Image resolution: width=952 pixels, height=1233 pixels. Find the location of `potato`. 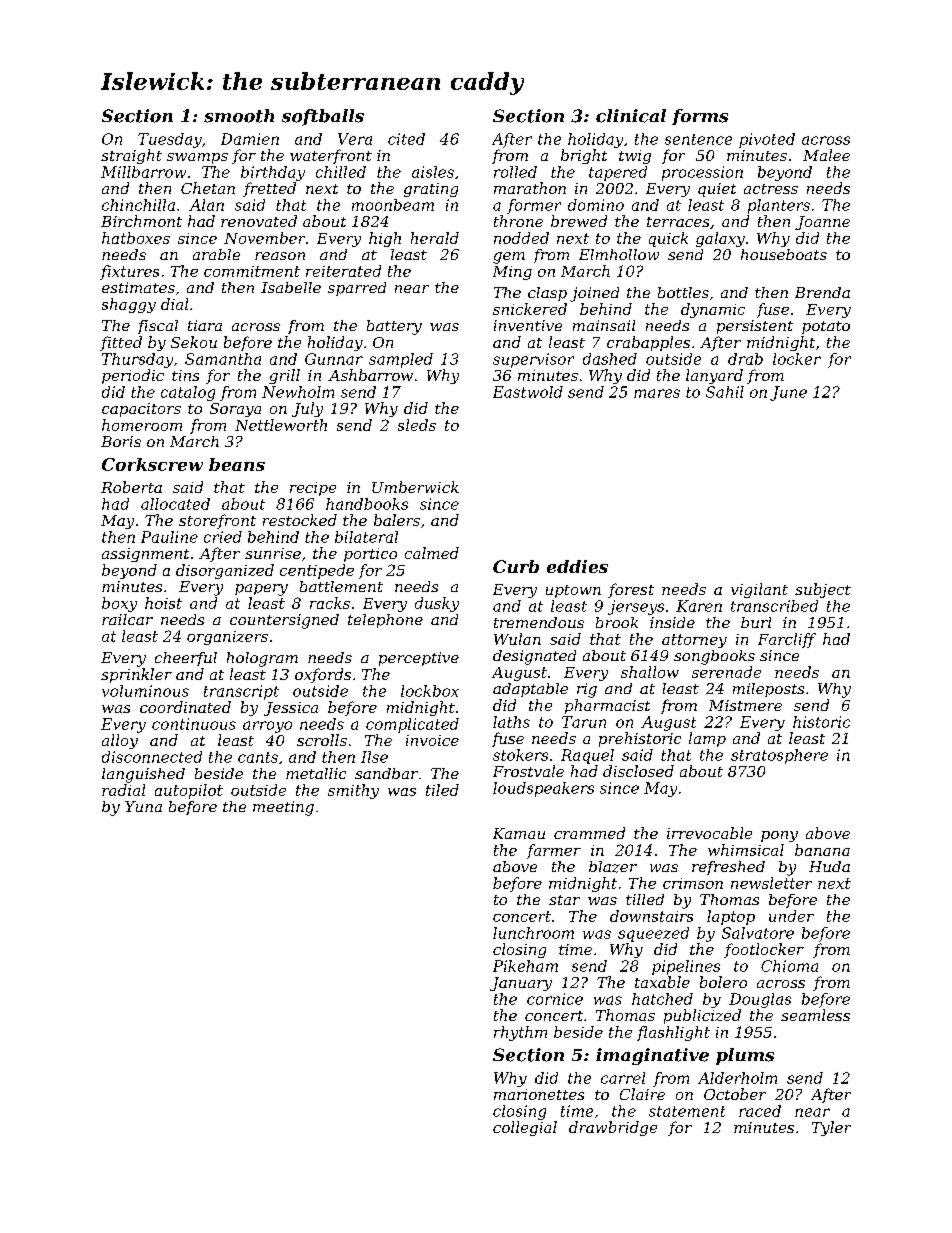

potato is located at coordinates (826, 327).
